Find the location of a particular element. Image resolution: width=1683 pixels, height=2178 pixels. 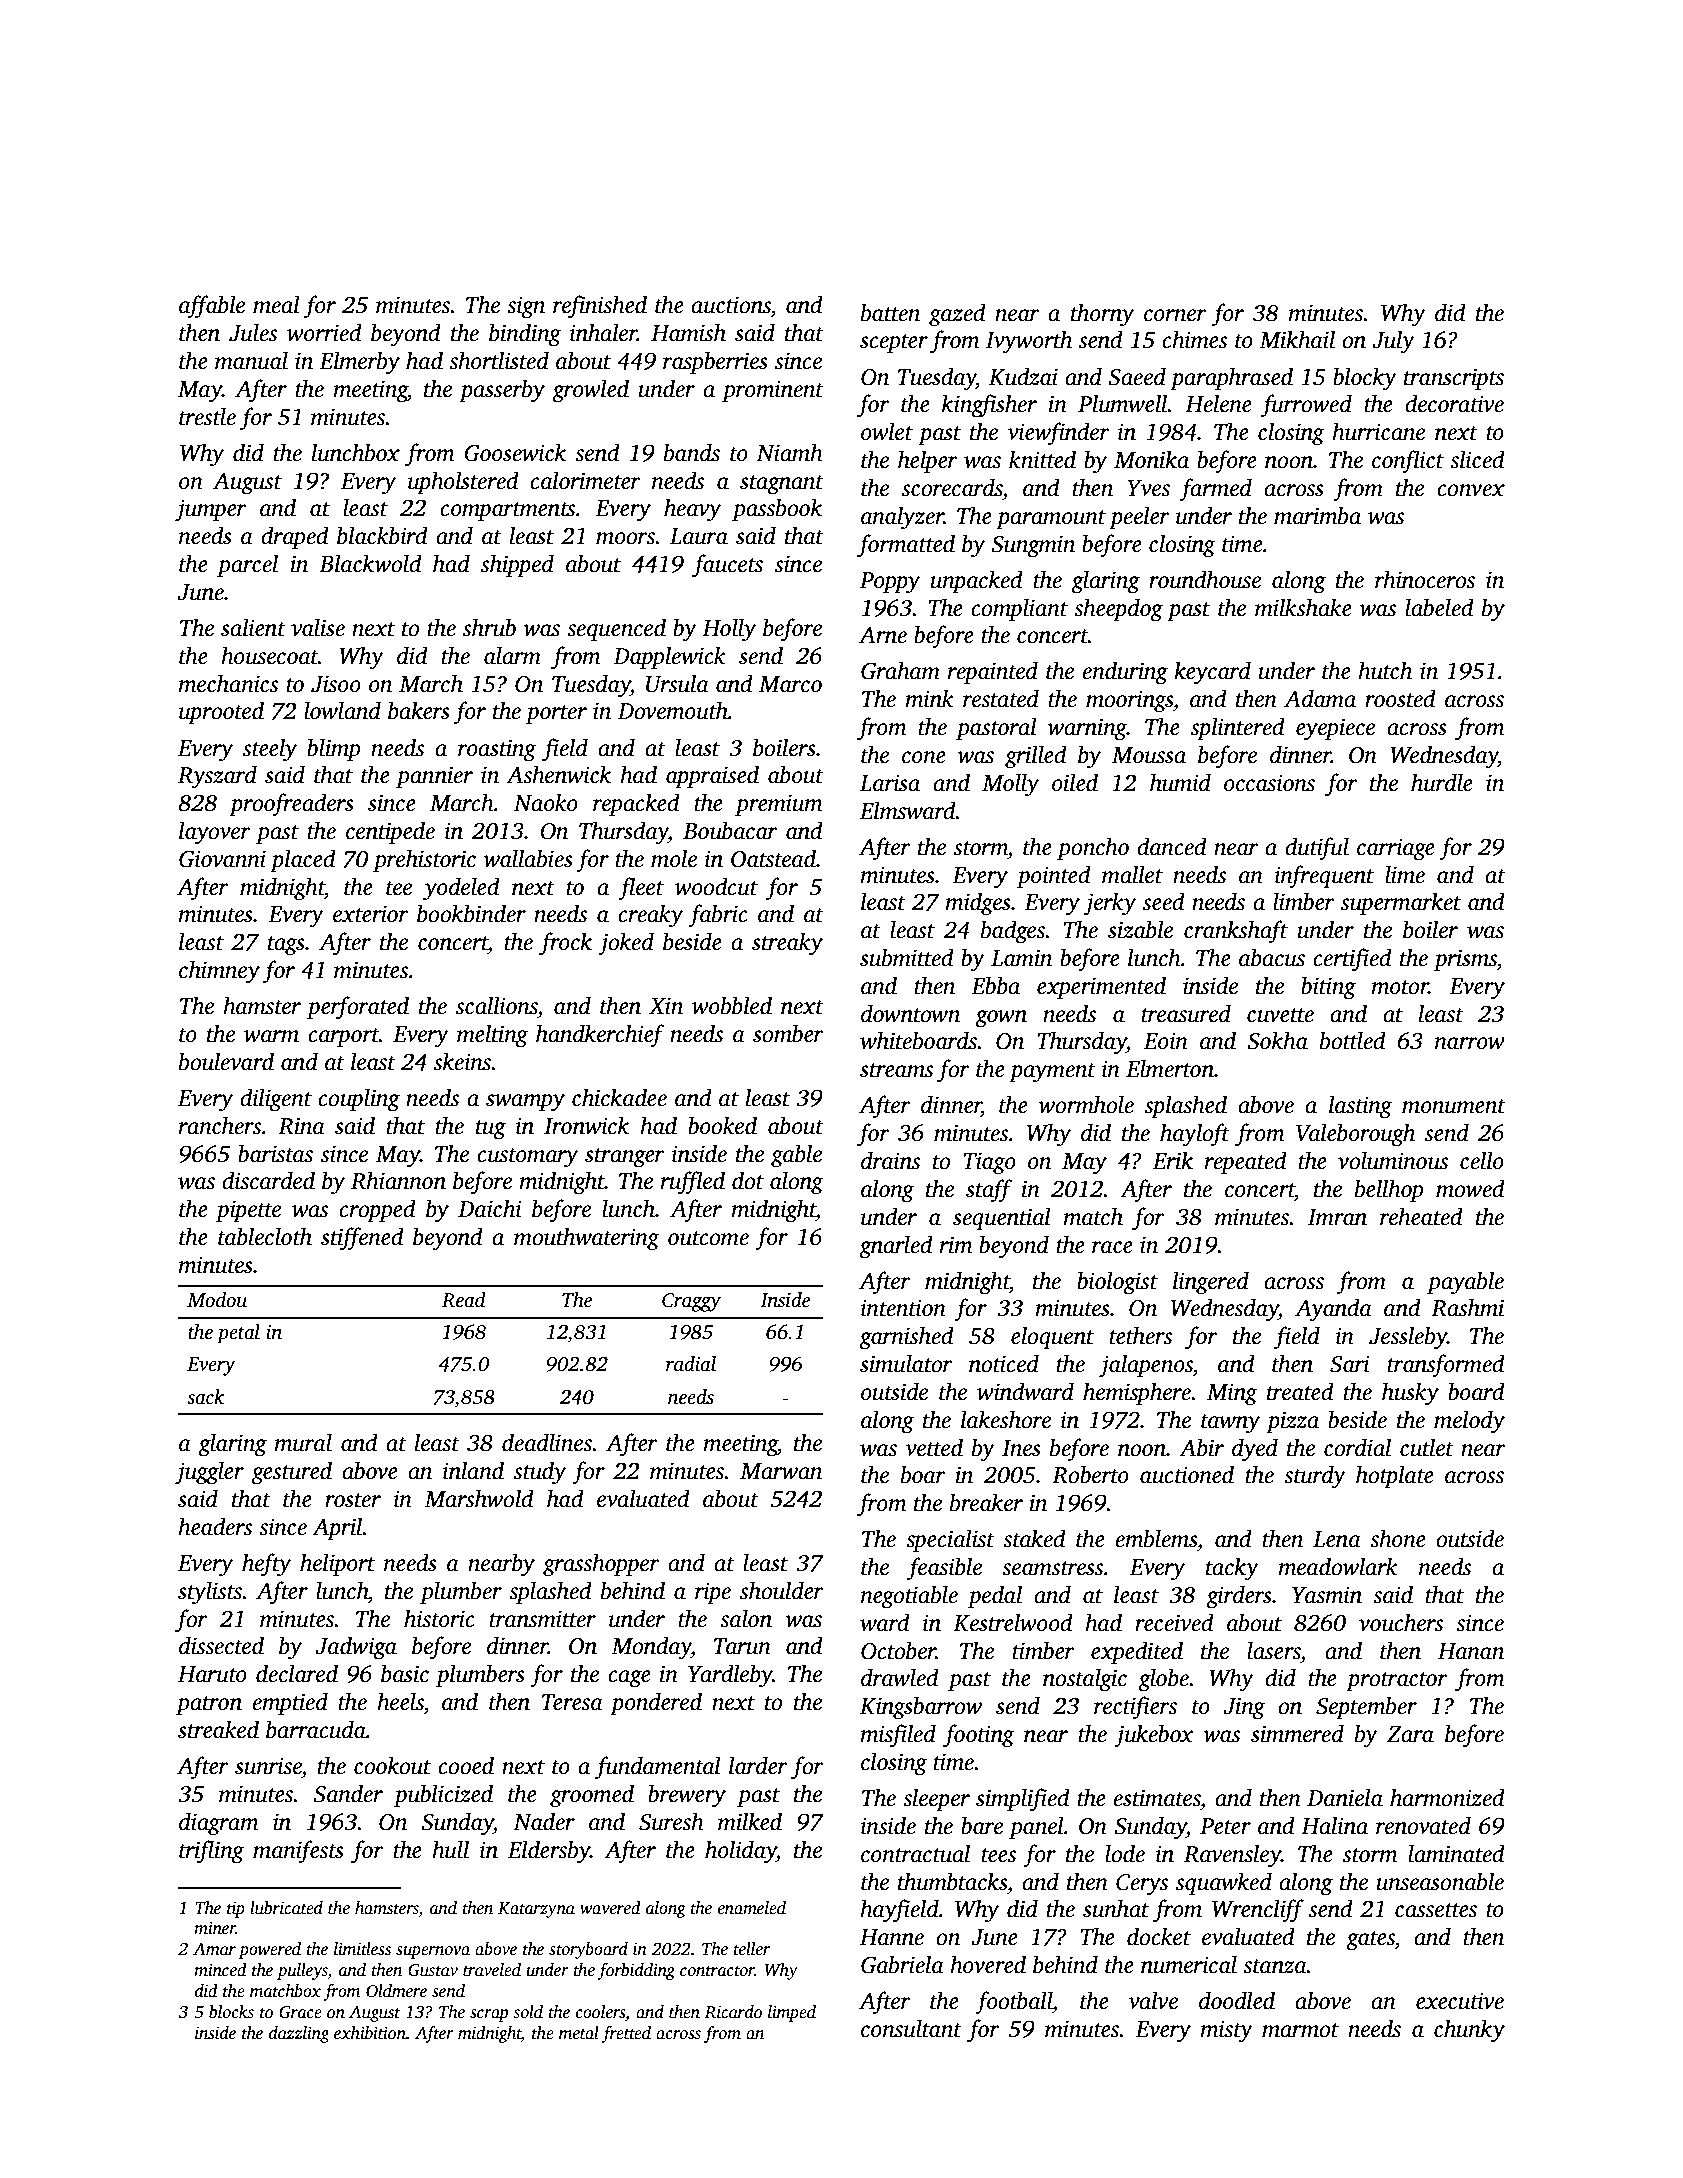

convex is located at coordinates (1471, 490).
